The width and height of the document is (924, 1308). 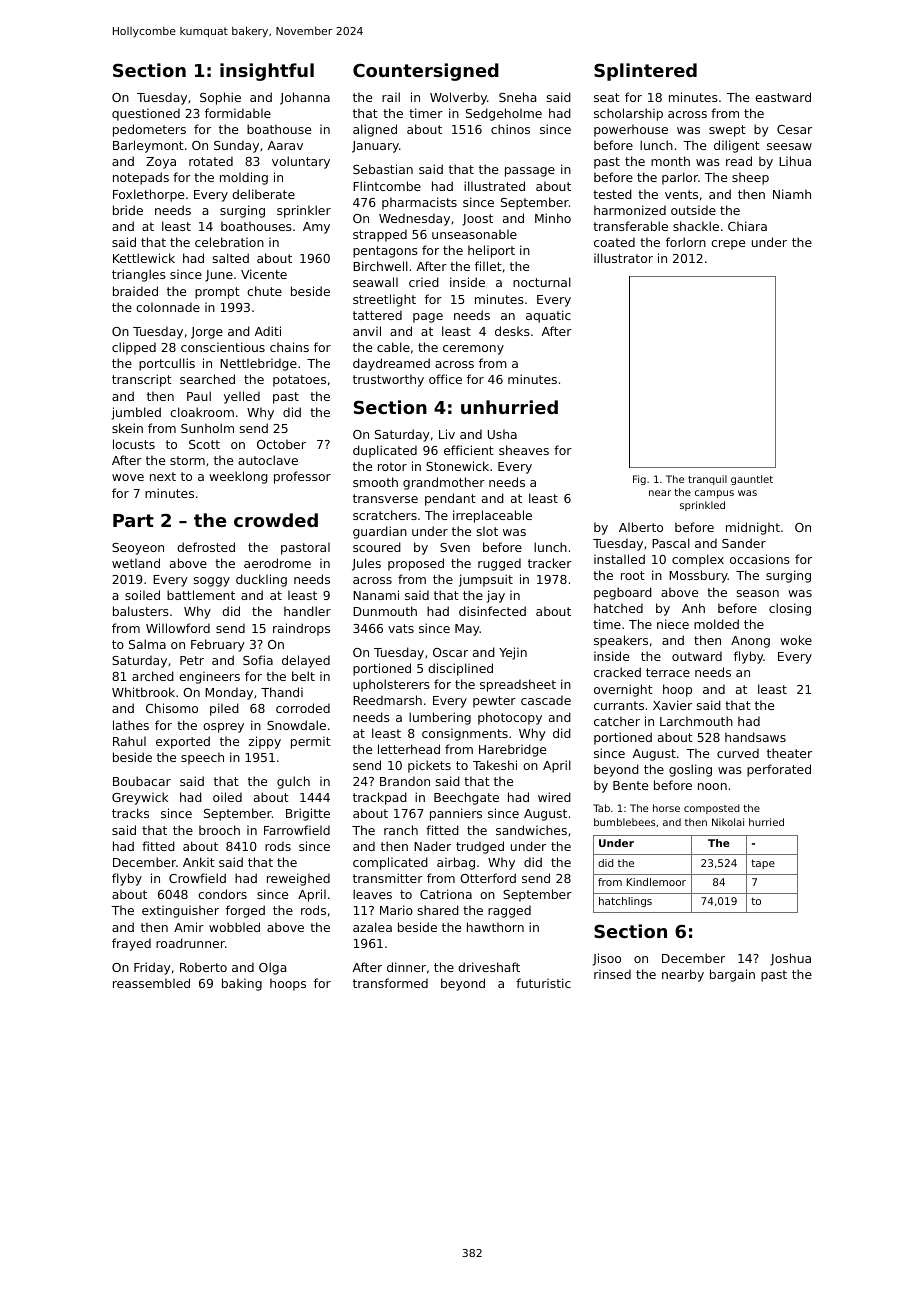 What do you see at coordinates (445, 379) in the document?
I see `office` at bounding box center [445, 379].
